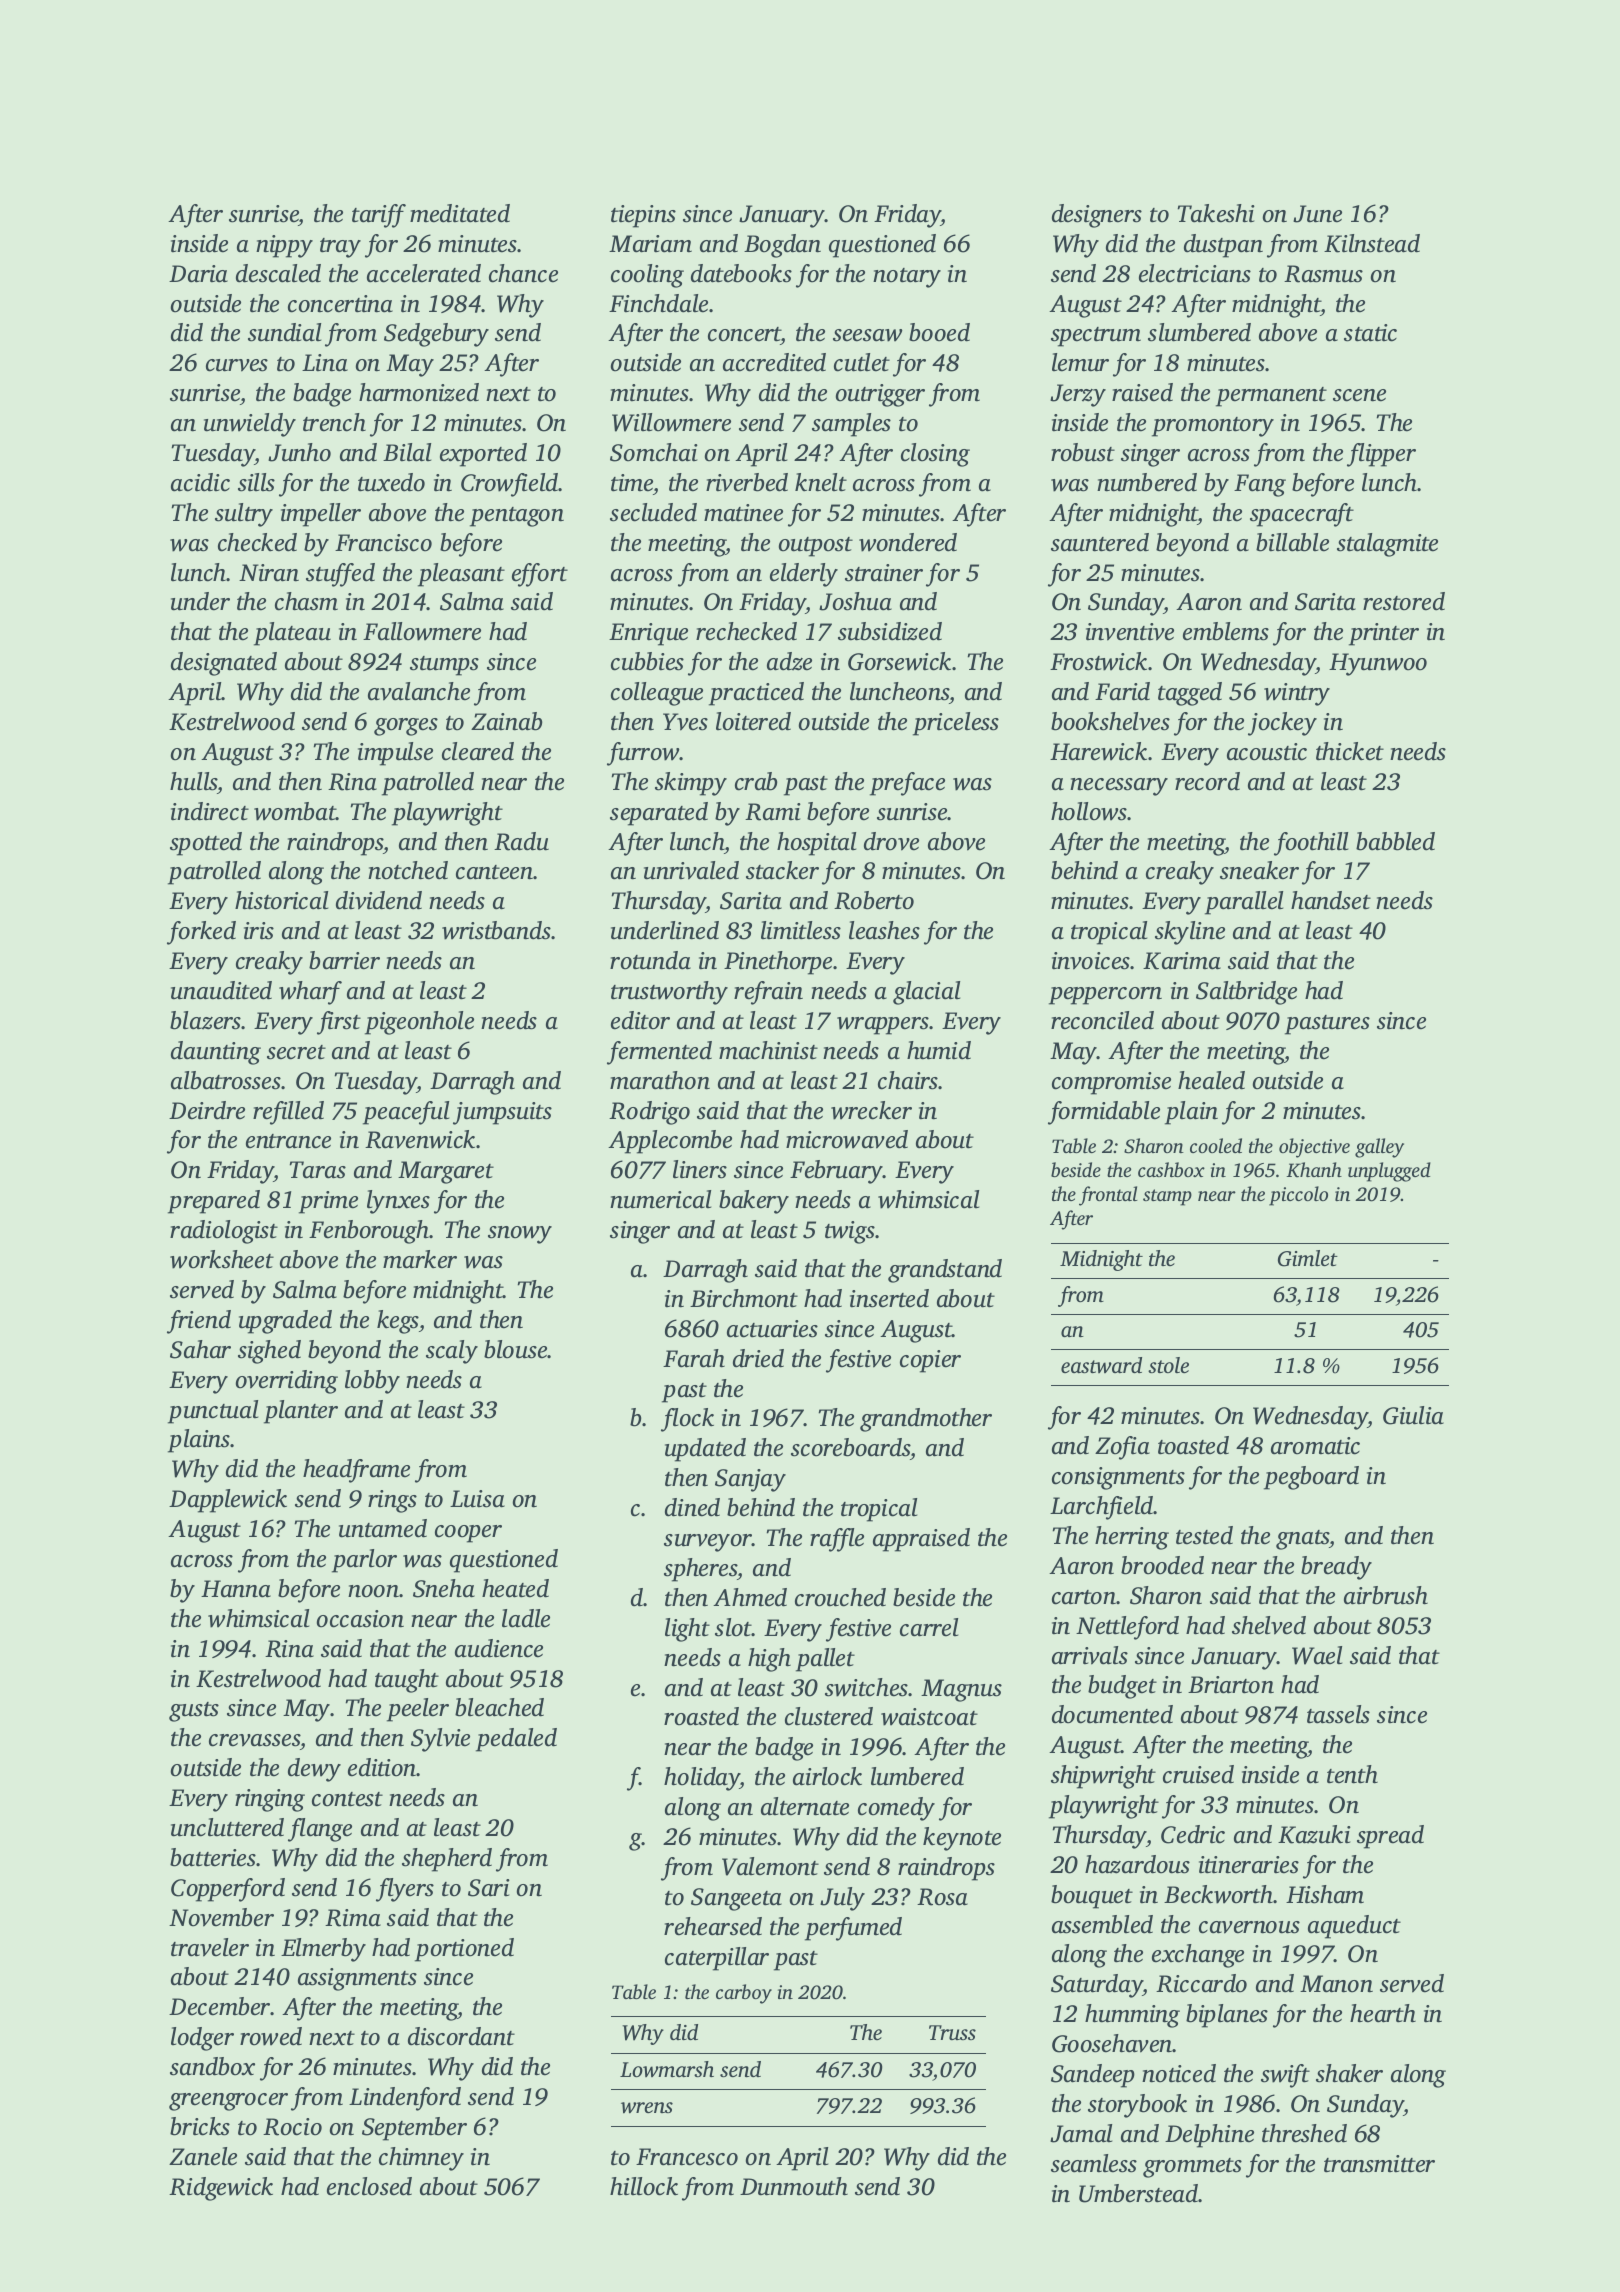  I want to click on necessary, so click(1119, 787).
